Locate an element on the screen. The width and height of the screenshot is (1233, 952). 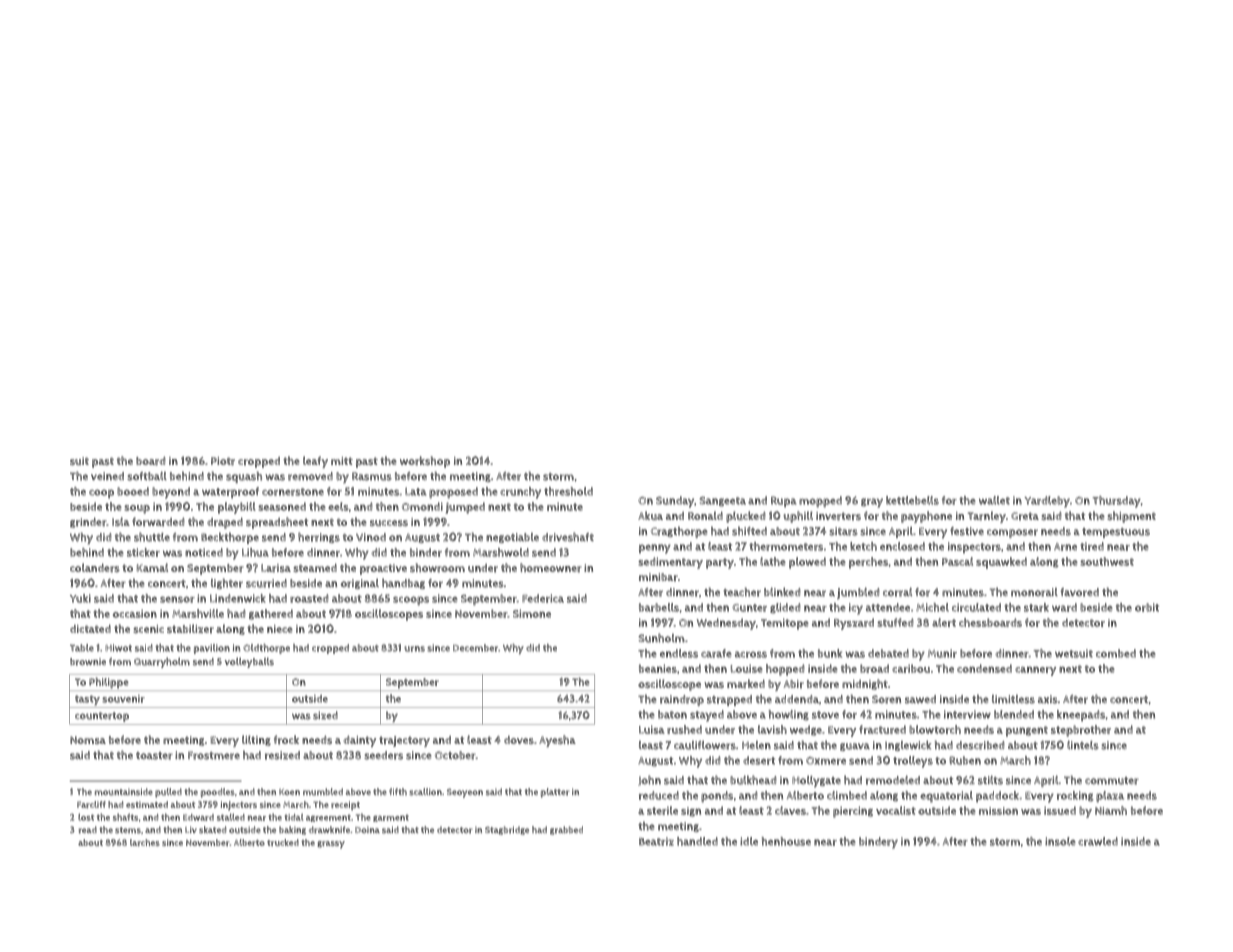
Yardleby is located at coordinates (1047, 502).
